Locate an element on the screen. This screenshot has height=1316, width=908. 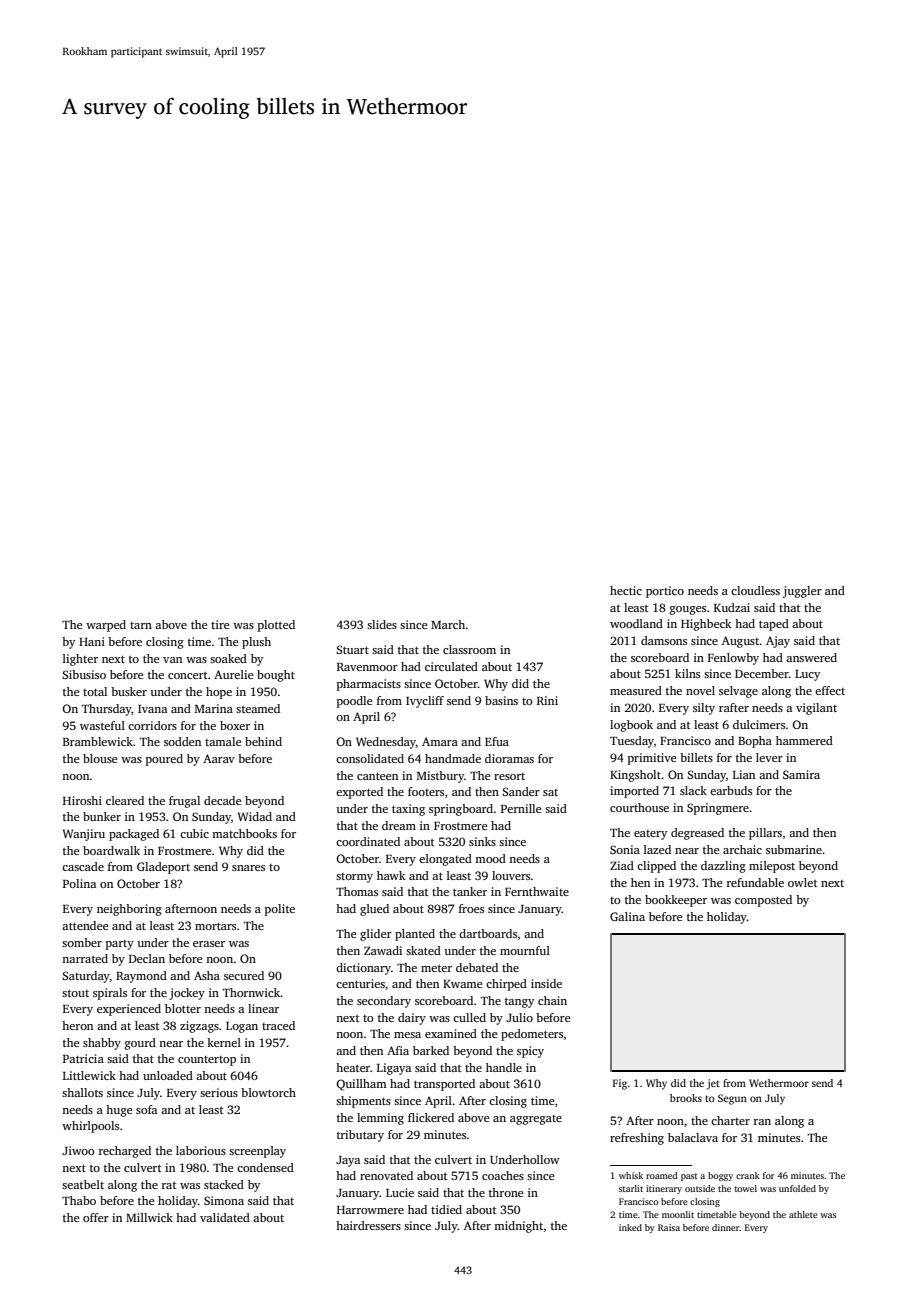
aggregate is located at coordinates (536, 1120).
